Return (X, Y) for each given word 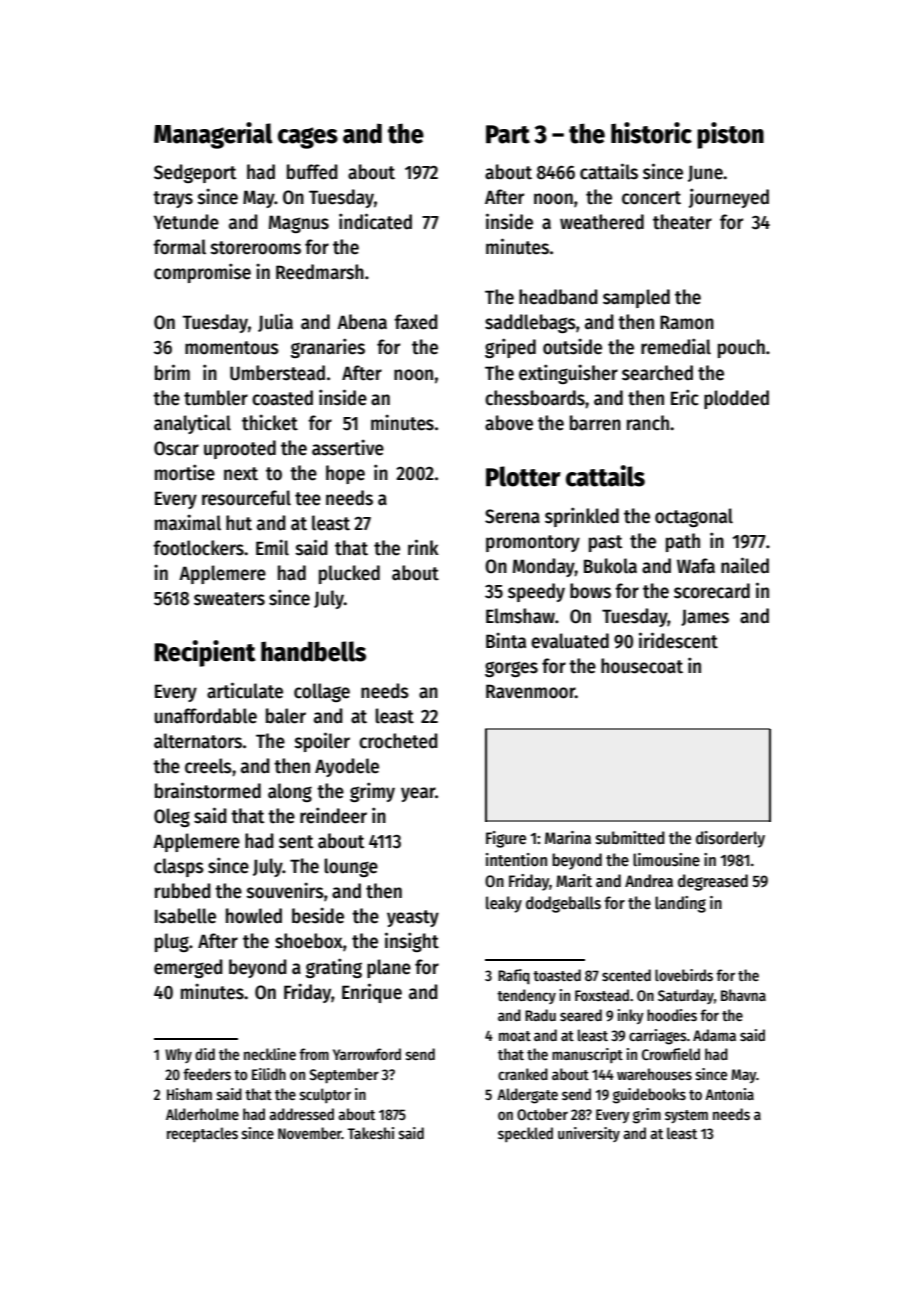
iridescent (678, 640)
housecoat (642, 666)
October (542, 1114)
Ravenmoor (530, 691)
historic (651, 133)
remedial (676, 346)
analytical (192, 424)
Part (508, 134)
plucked (349, 574)
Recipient (205, 653)
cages (308, 138)
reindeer (333, 815)
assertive (348, 447)
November (310, 1133)
